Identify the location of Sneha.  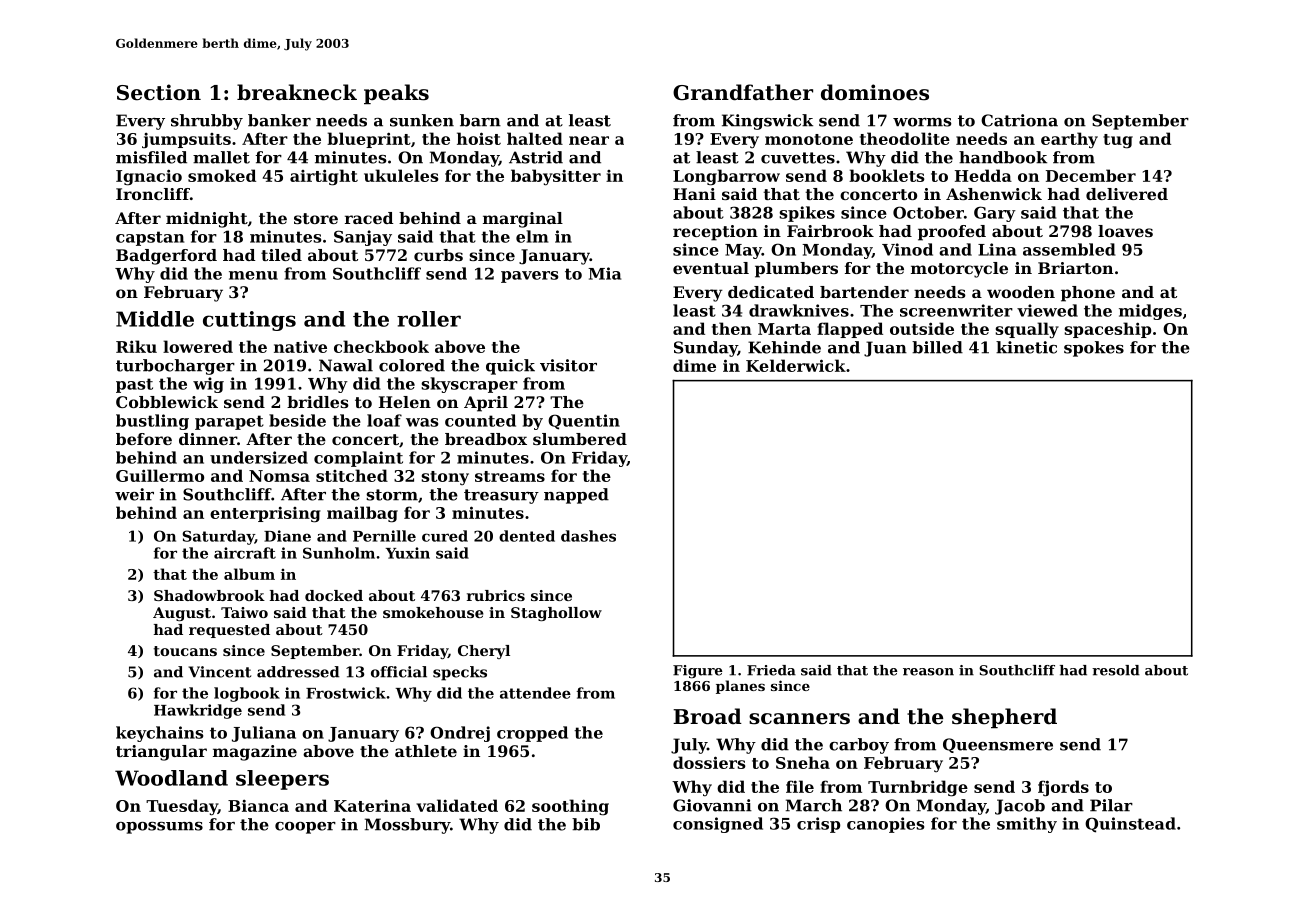
(803, 762).
